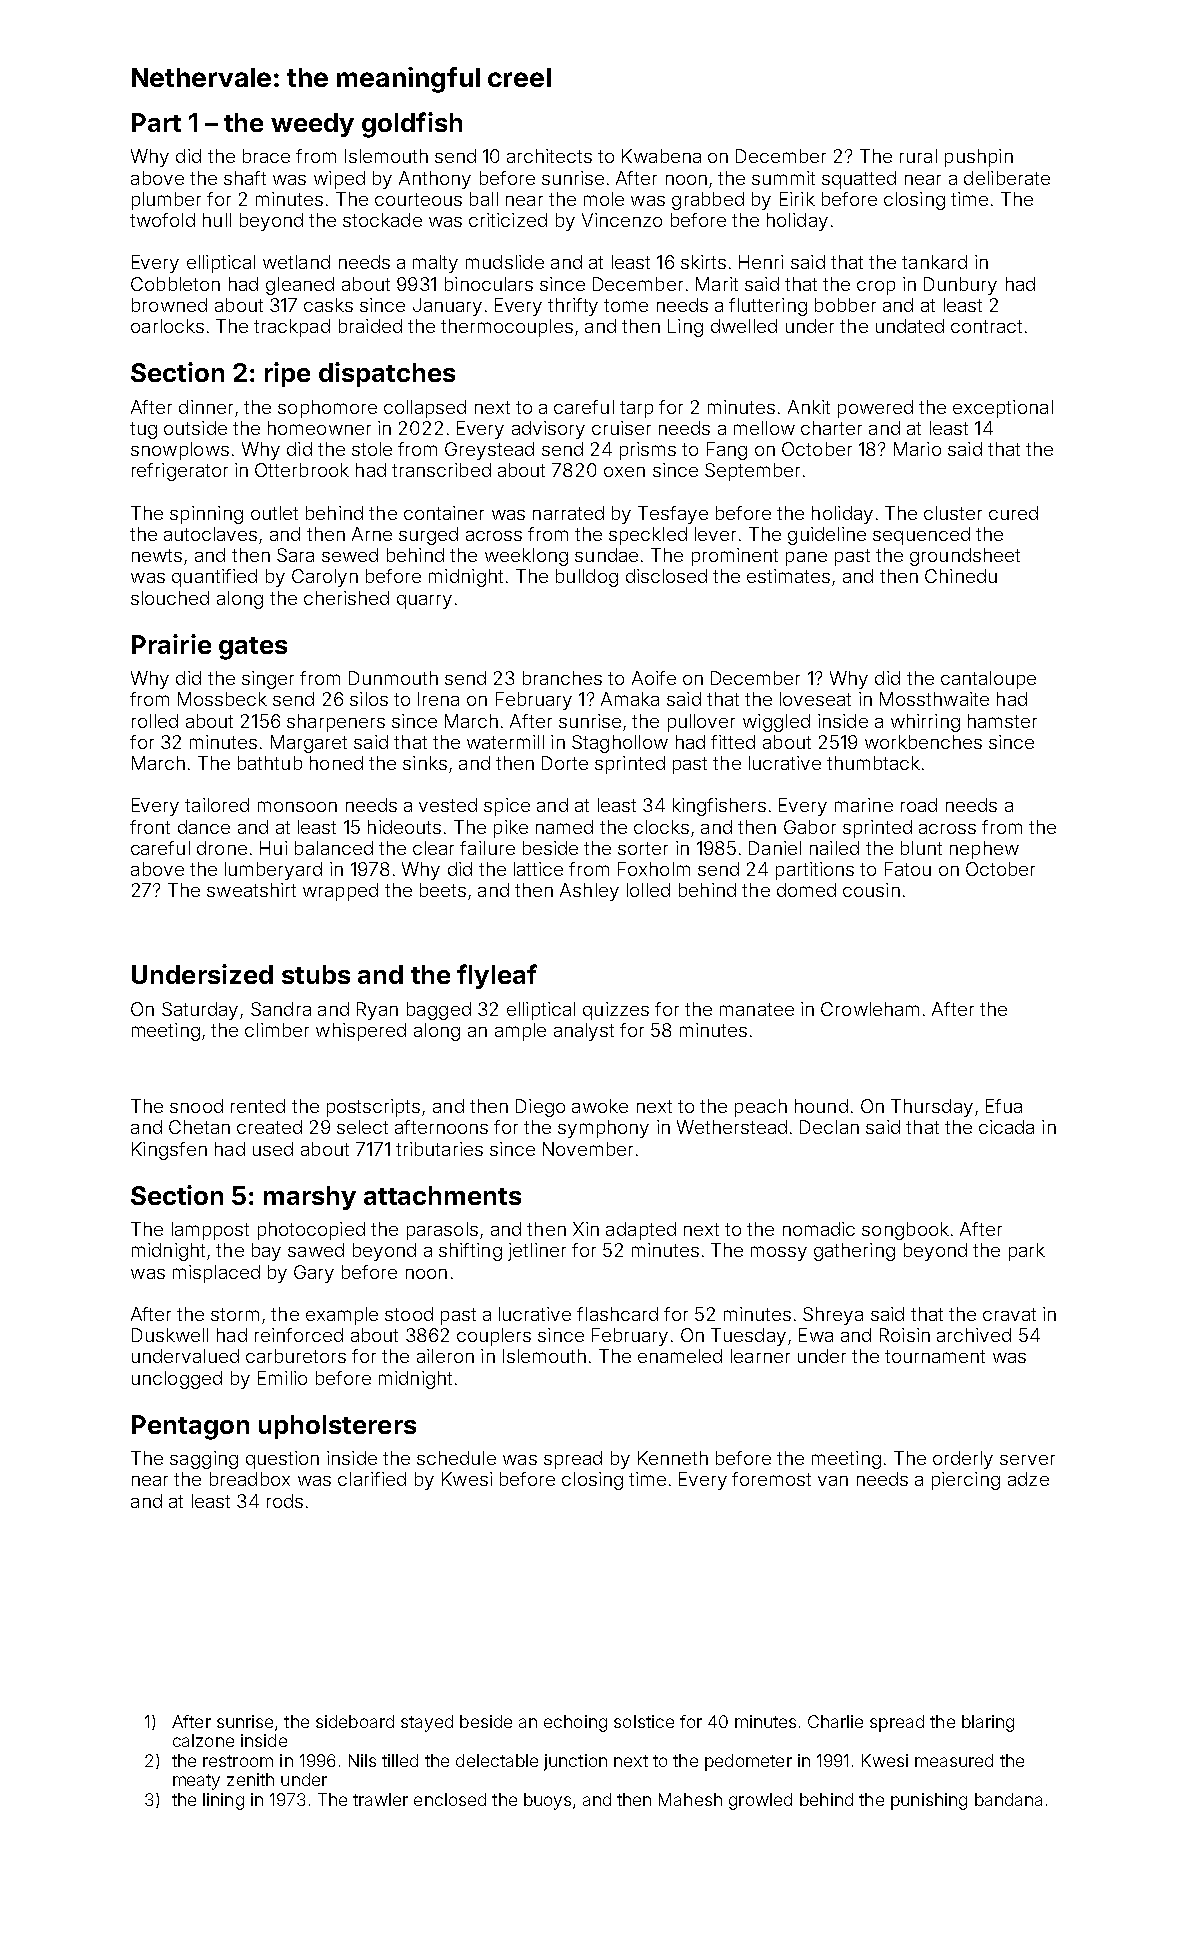 This image has width=1189, height=1958. What do you see at coordinates (589, 892) in the image?
I see `Ashley` at bounding box center [589, 892].
